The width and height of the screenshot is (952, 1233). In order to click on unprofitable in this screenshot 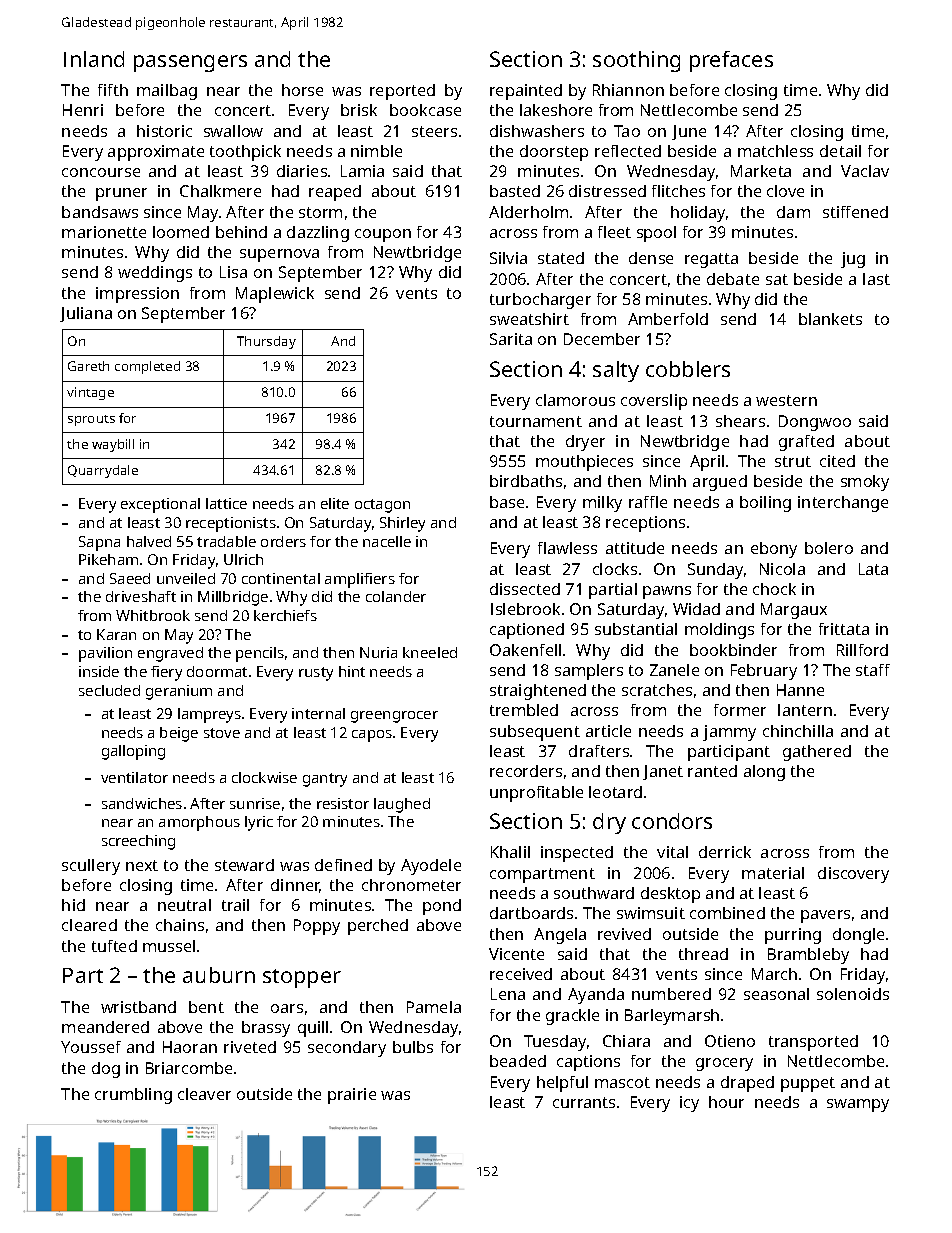, I will do `click(536, 794)`.
